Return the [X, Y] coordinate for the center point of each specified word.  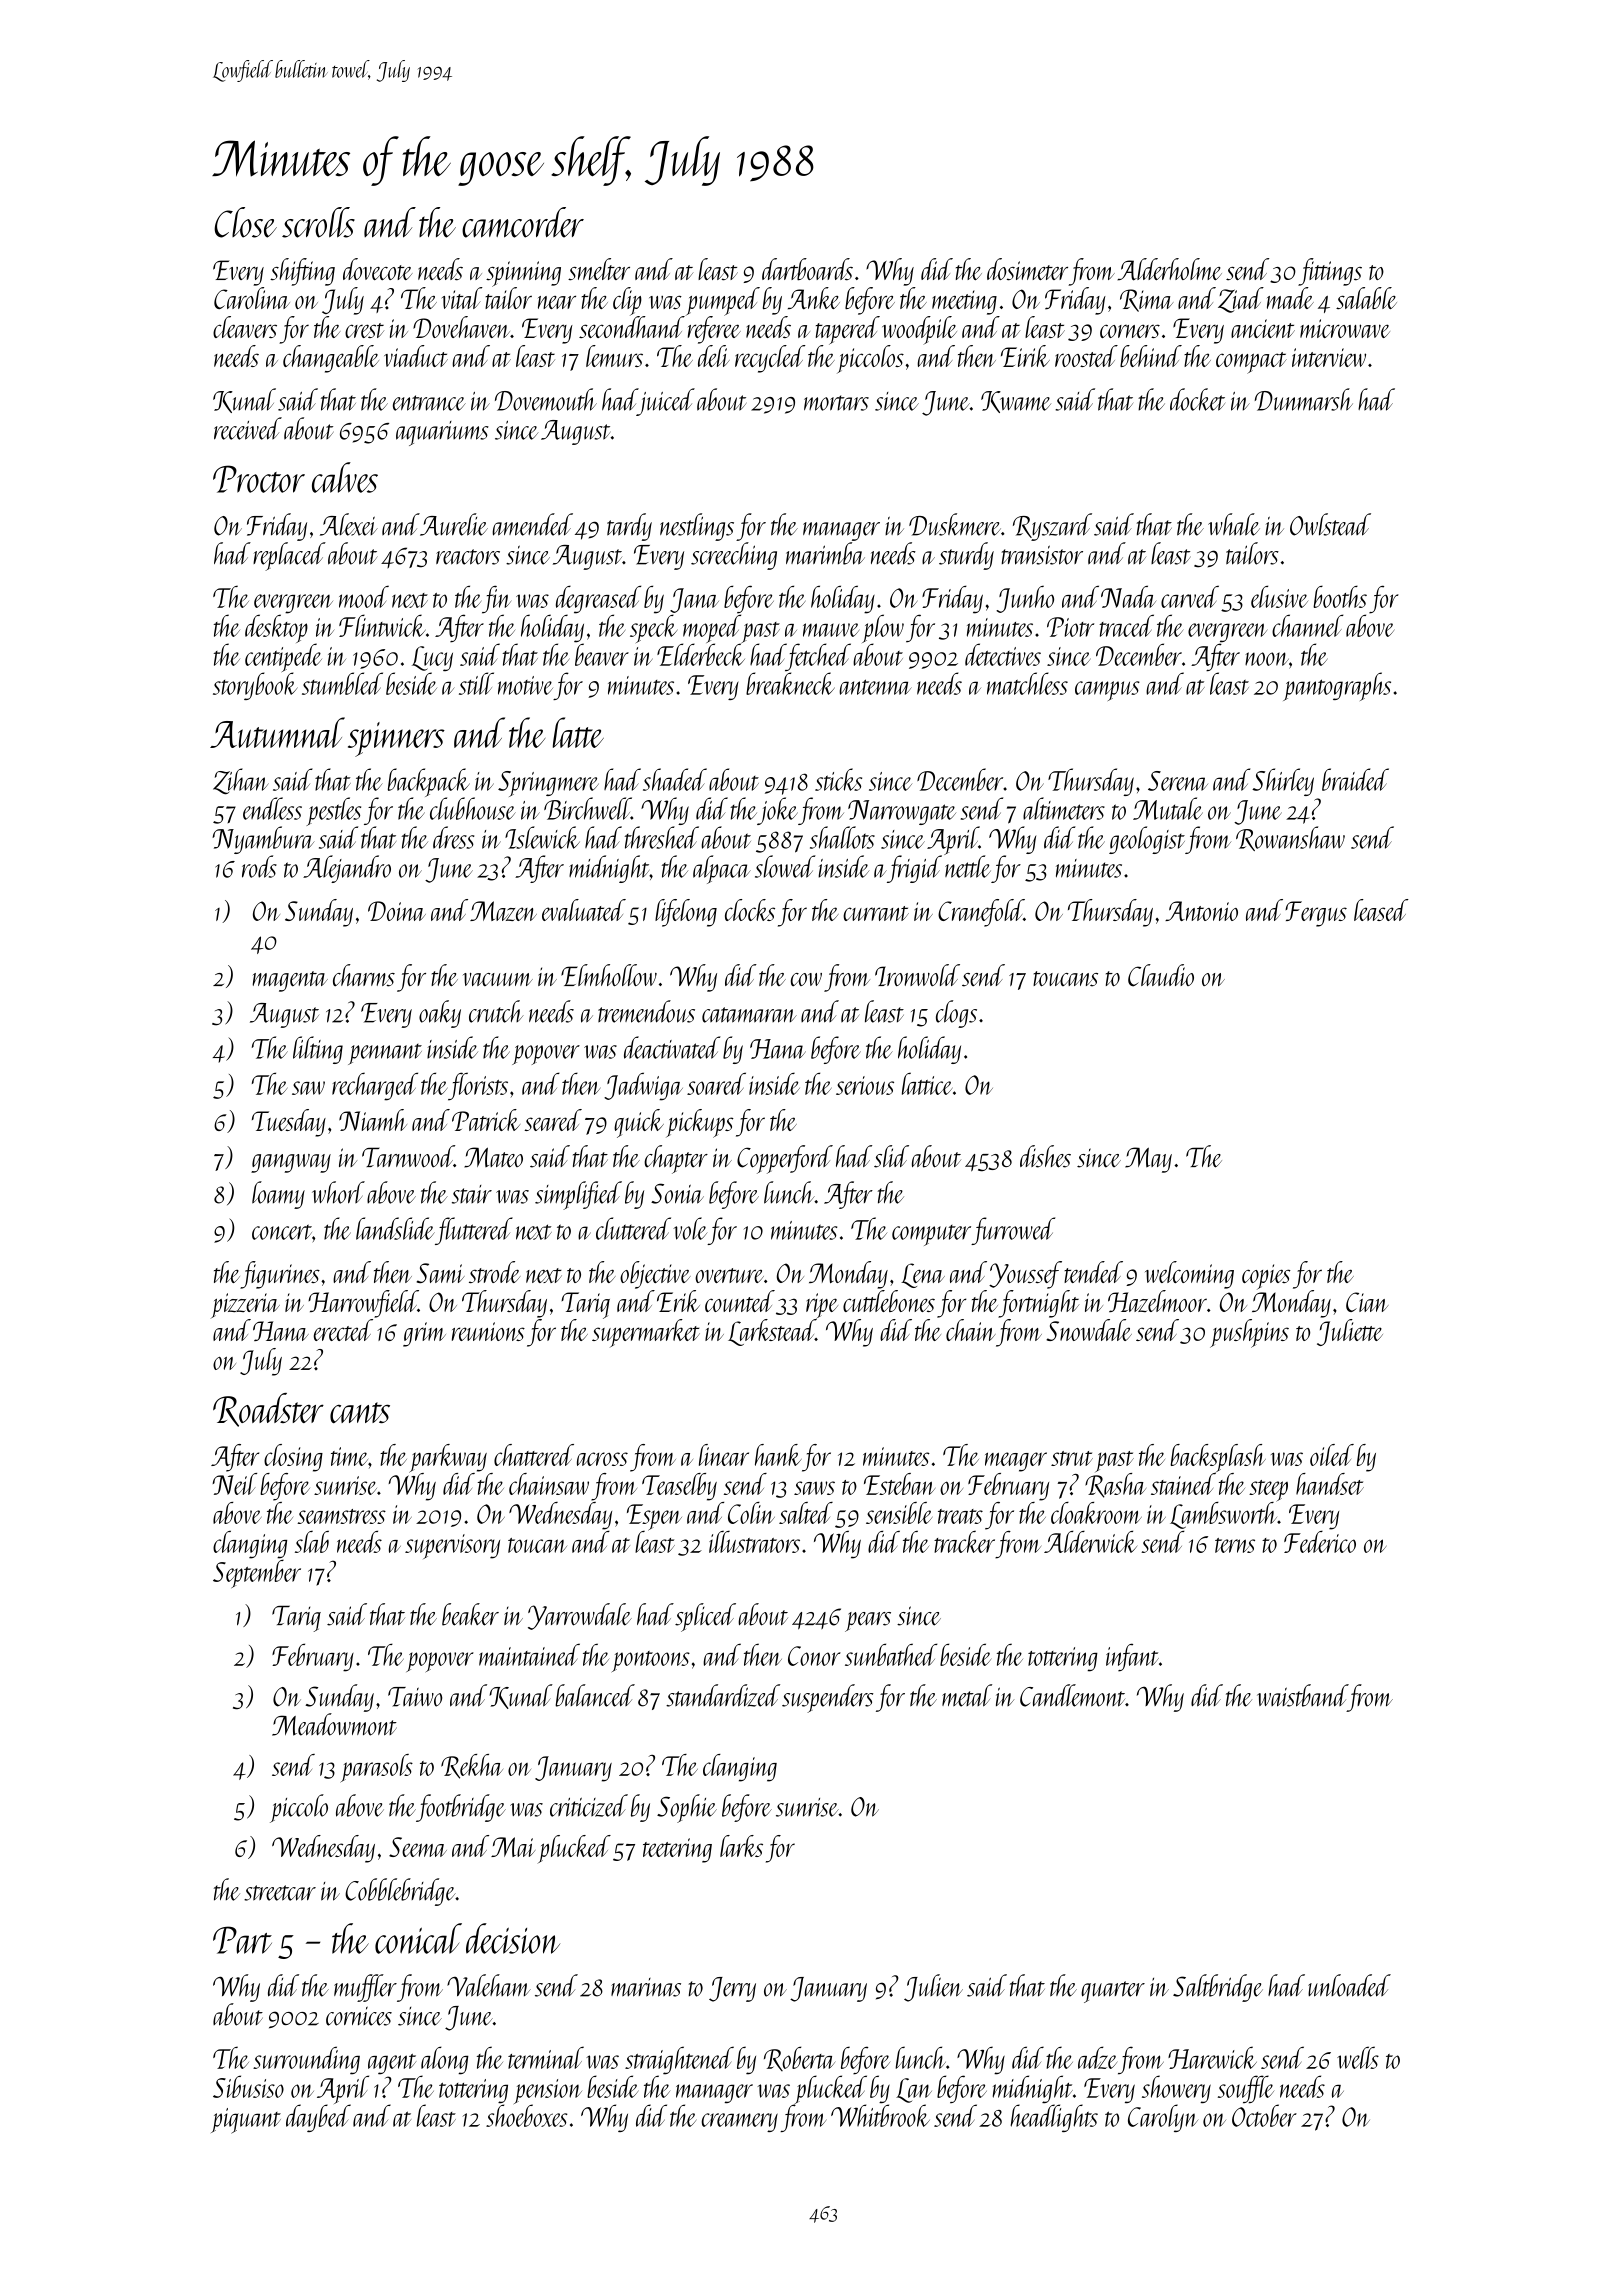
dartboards [807, 269]
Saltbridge [1218, 1988]
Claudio [1161, 975]
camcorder [523, 222]
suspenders [827, 1698]
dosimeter [1027, 269]
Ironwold [917, 975]
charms [364, 975]
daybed [318, 2118]
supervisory [452, 1546]
